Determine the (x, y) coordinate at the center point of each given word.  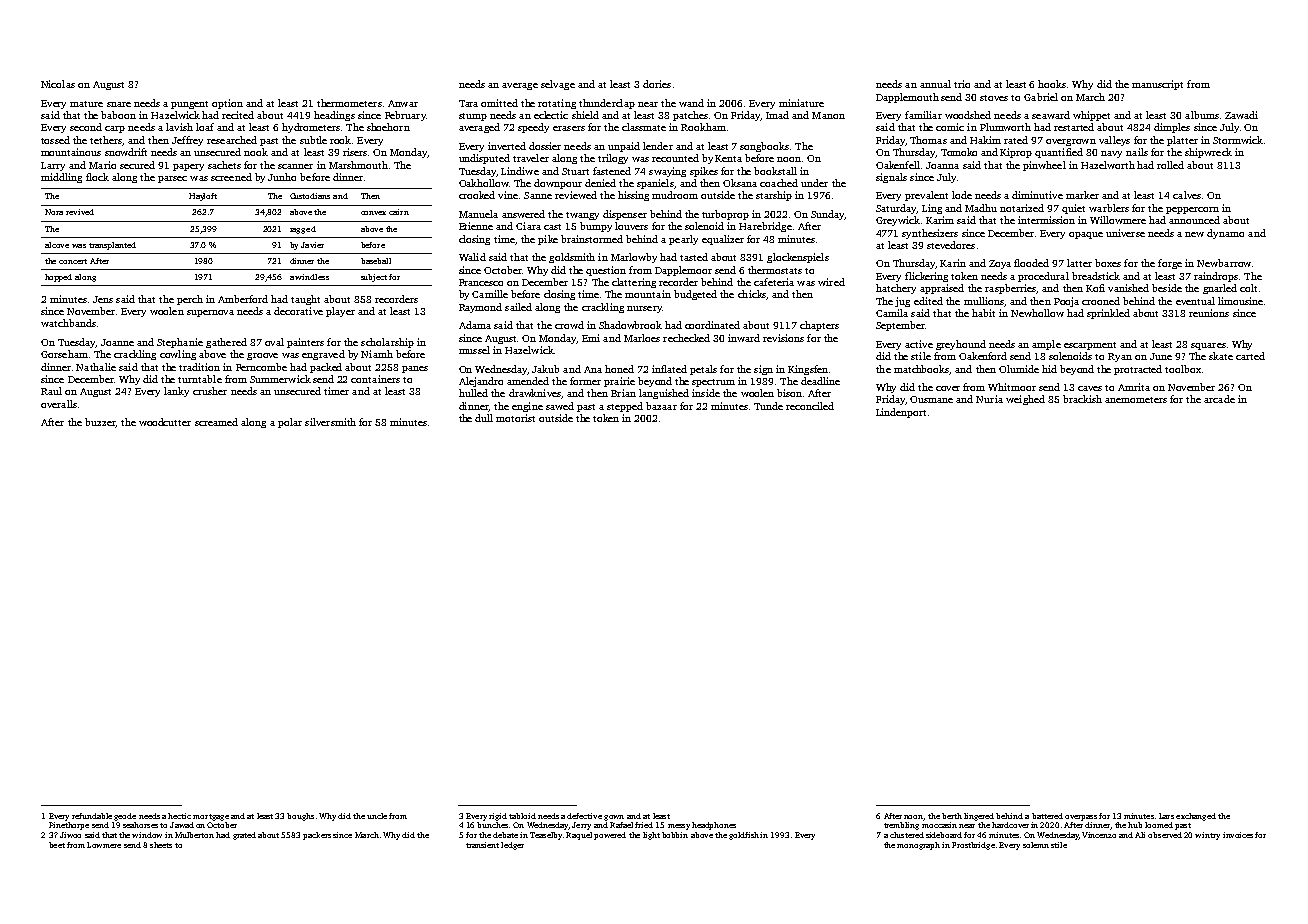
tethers (106, 140)
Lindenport (901, 413)
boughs (300, 817)
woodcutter (165, 422)
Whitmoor (1012, 387)
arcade (1219, 399)
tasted (694, 257)
